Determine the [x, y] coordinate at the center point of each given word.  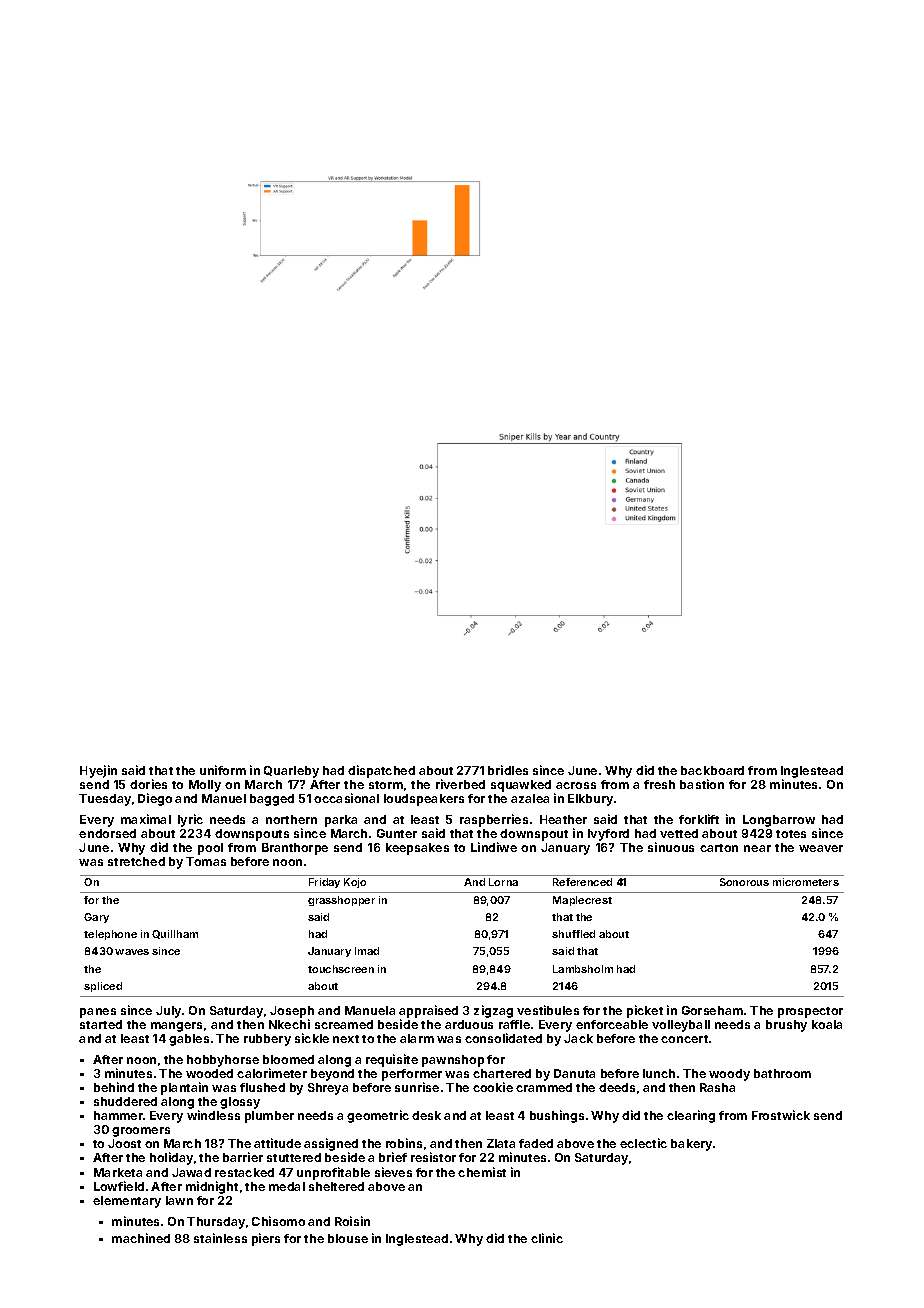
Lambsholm [583, 969]
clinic [547, 1238]
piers [266, 1239]
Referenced [582, 882]
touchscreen [341, 969]
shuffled [573, 934]
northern [291, 819]
